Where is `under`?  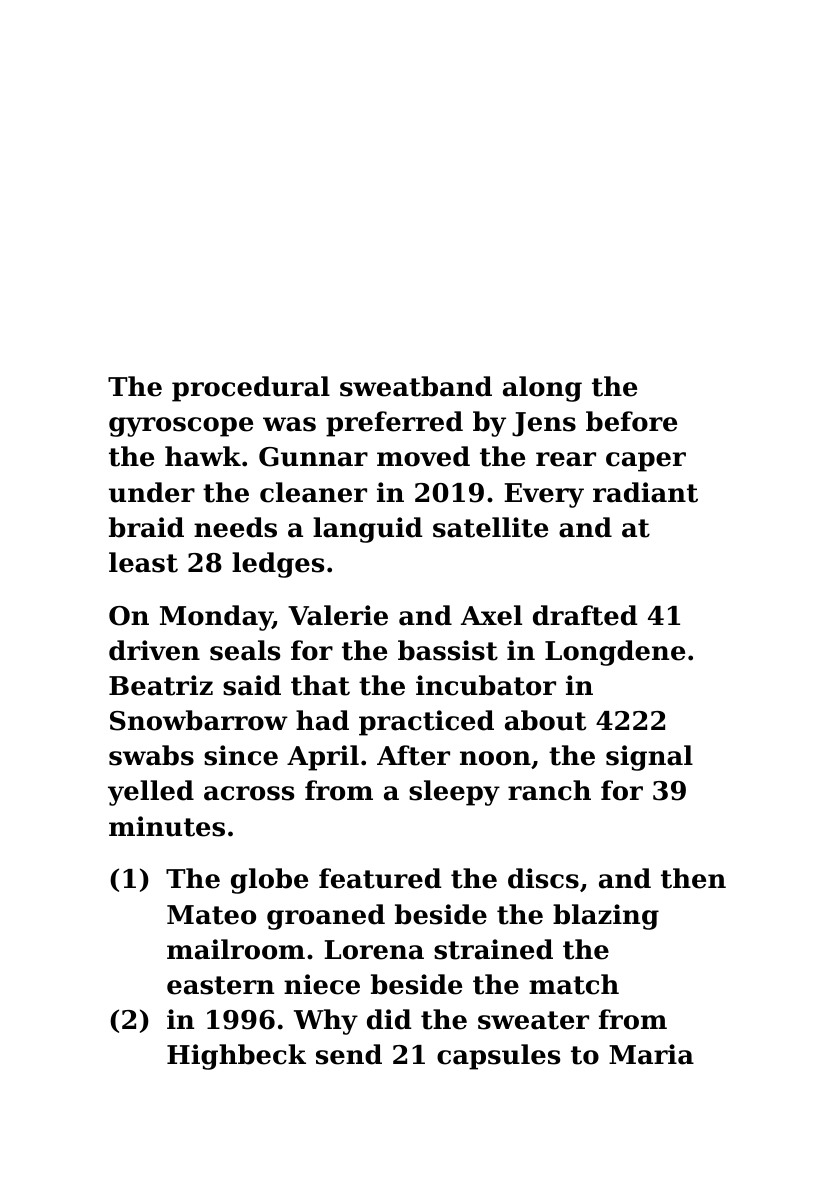 under is located at coordinates (152, 492).
